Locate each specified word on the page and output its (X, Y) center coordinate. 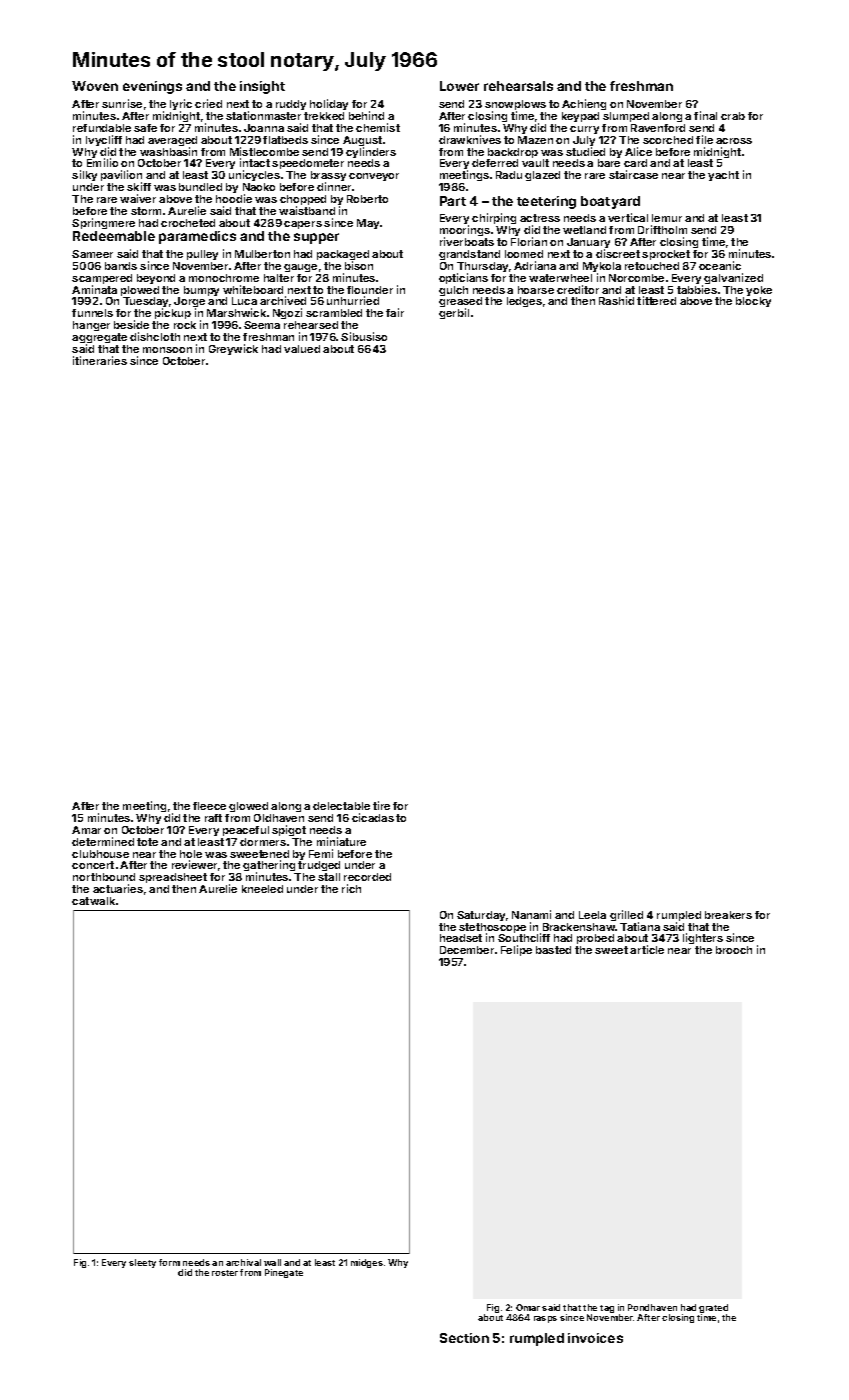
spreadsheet (173, 878)
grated (713, 1308)
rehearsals (518, 86)
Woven (95, 86)
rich (351, 888)
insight (262, 87)
